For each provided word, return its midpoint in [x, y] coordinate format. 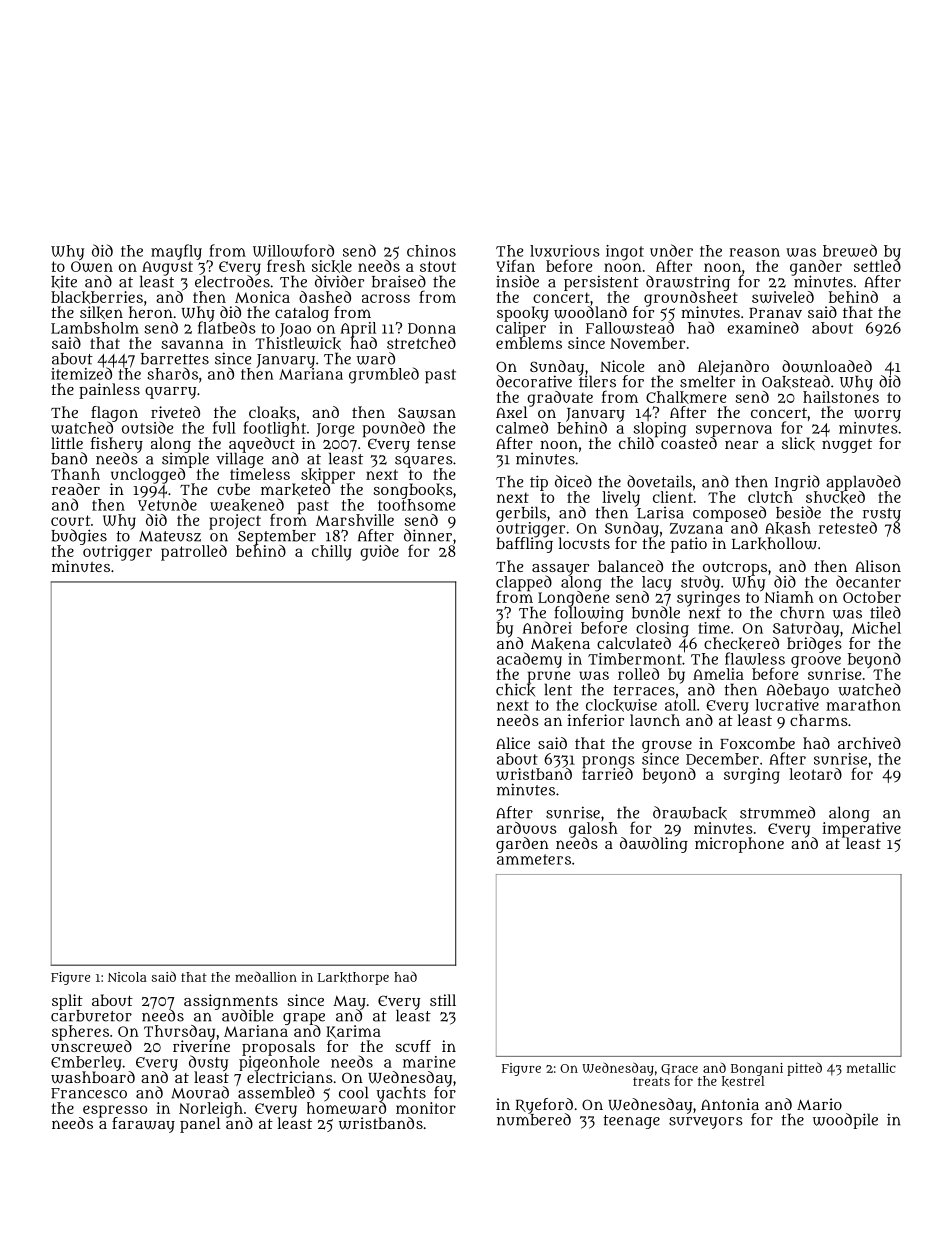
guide [379, 553]
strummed [777, 812]
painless [109, 391]
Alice [513, 743]
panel [200, 1125]
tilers [597, 382]
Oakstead [796, 382]
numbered [534, 1120]
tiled [885, 612]
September [277, 537]
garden [522, 845]
